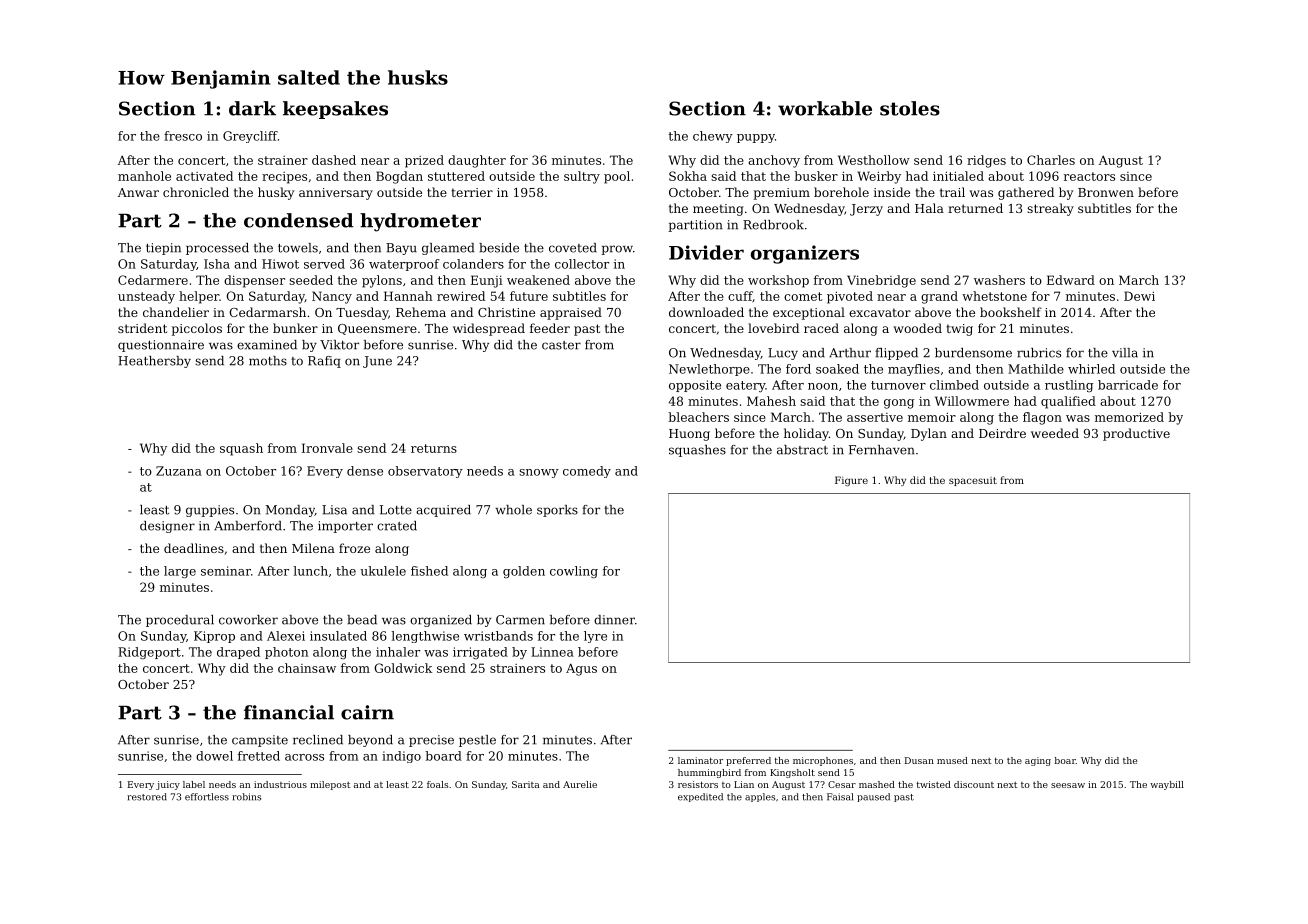  I want to click on collector, so click(582, 264).
